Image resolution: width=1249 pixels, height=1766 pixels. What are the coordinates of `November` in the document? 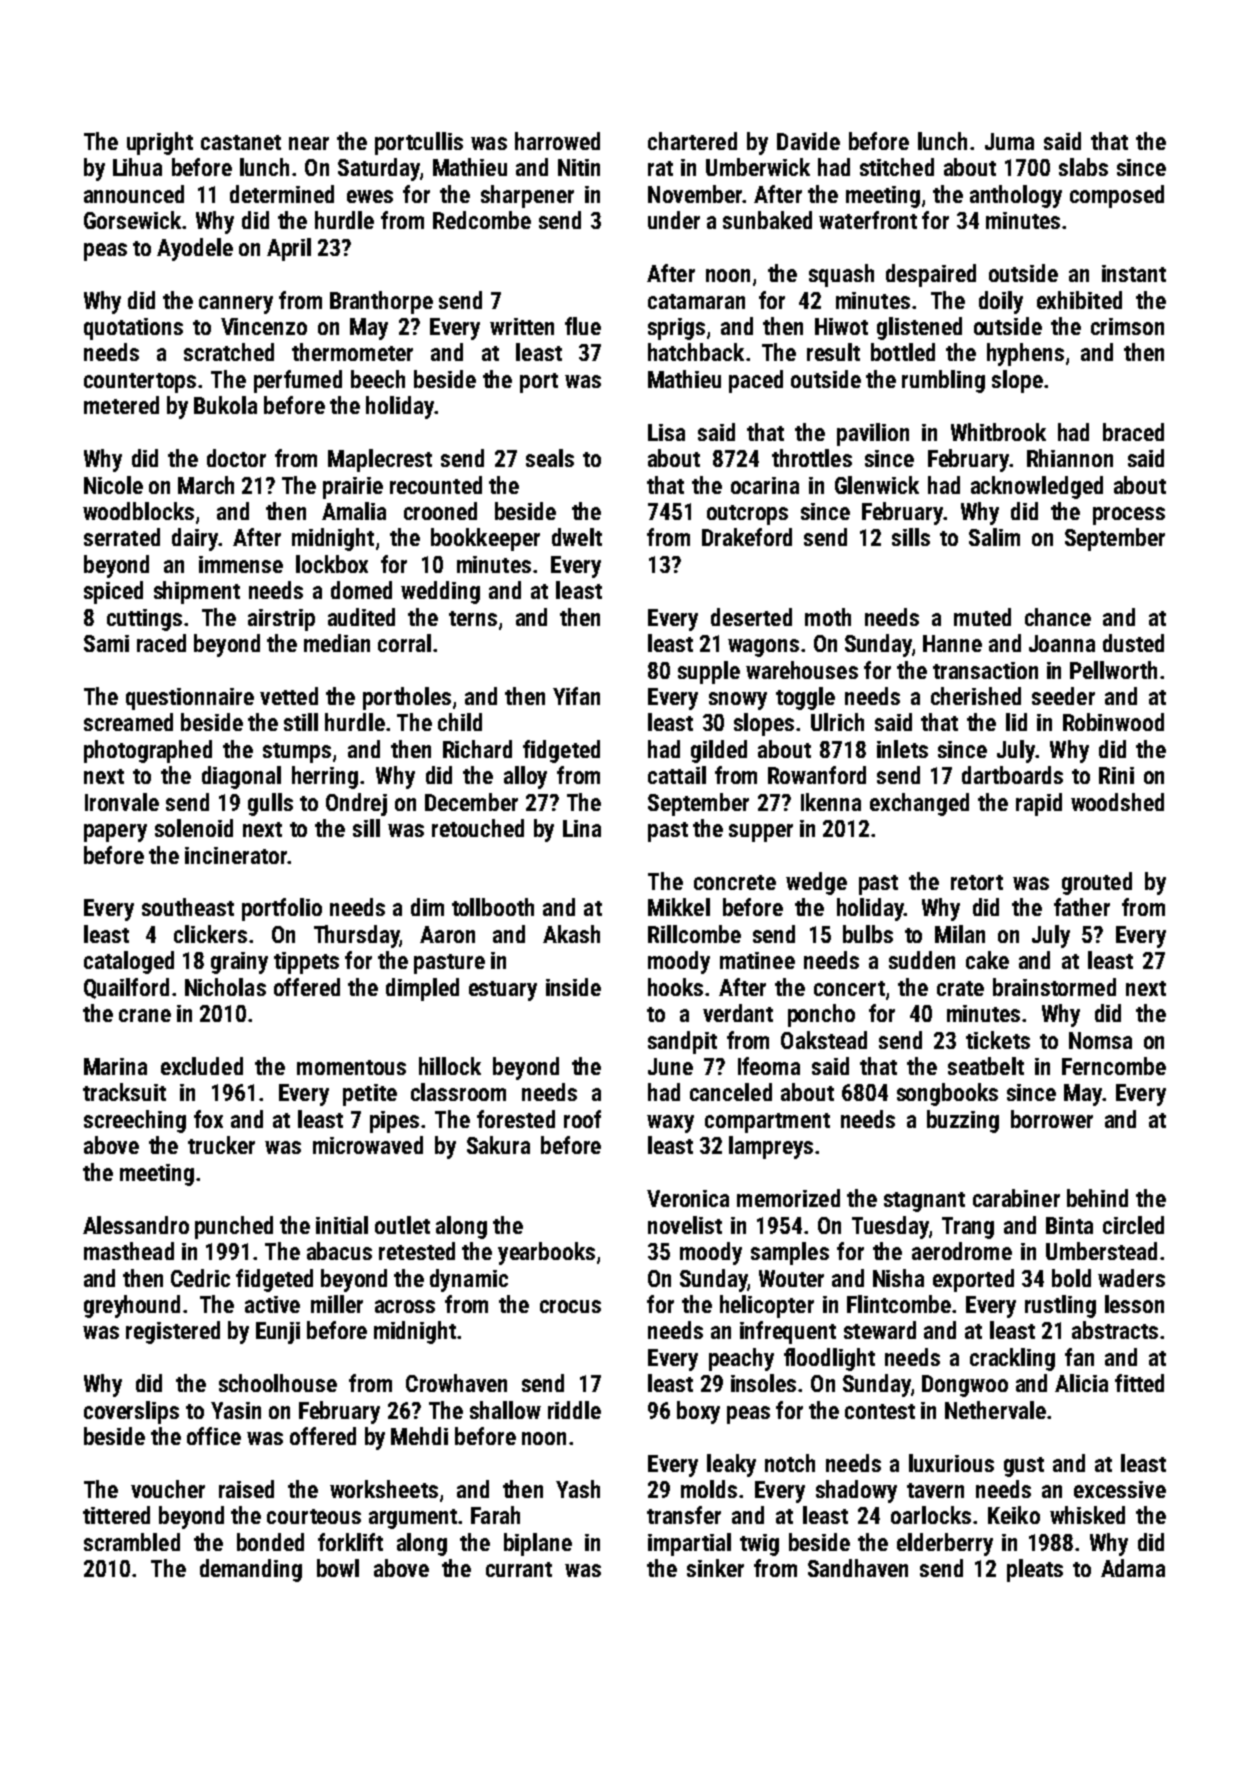 It's located at (695, 194).
